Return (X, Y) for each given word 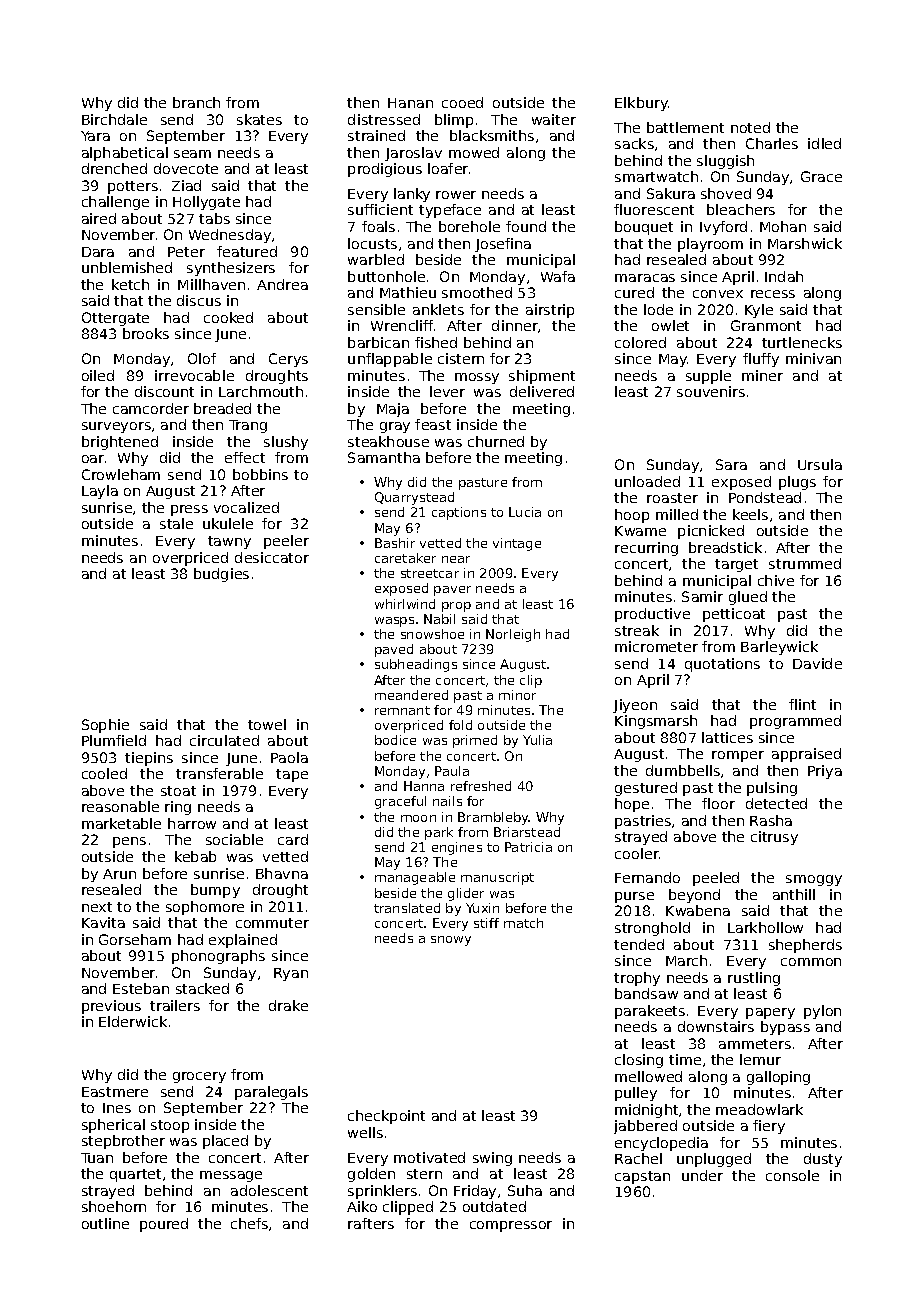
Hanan (410, 103)
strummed (805, 563)
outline (105, 1223)
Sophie (105, 726)
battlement (685, 127)
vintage (517, 544)
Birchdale (114, 119)
